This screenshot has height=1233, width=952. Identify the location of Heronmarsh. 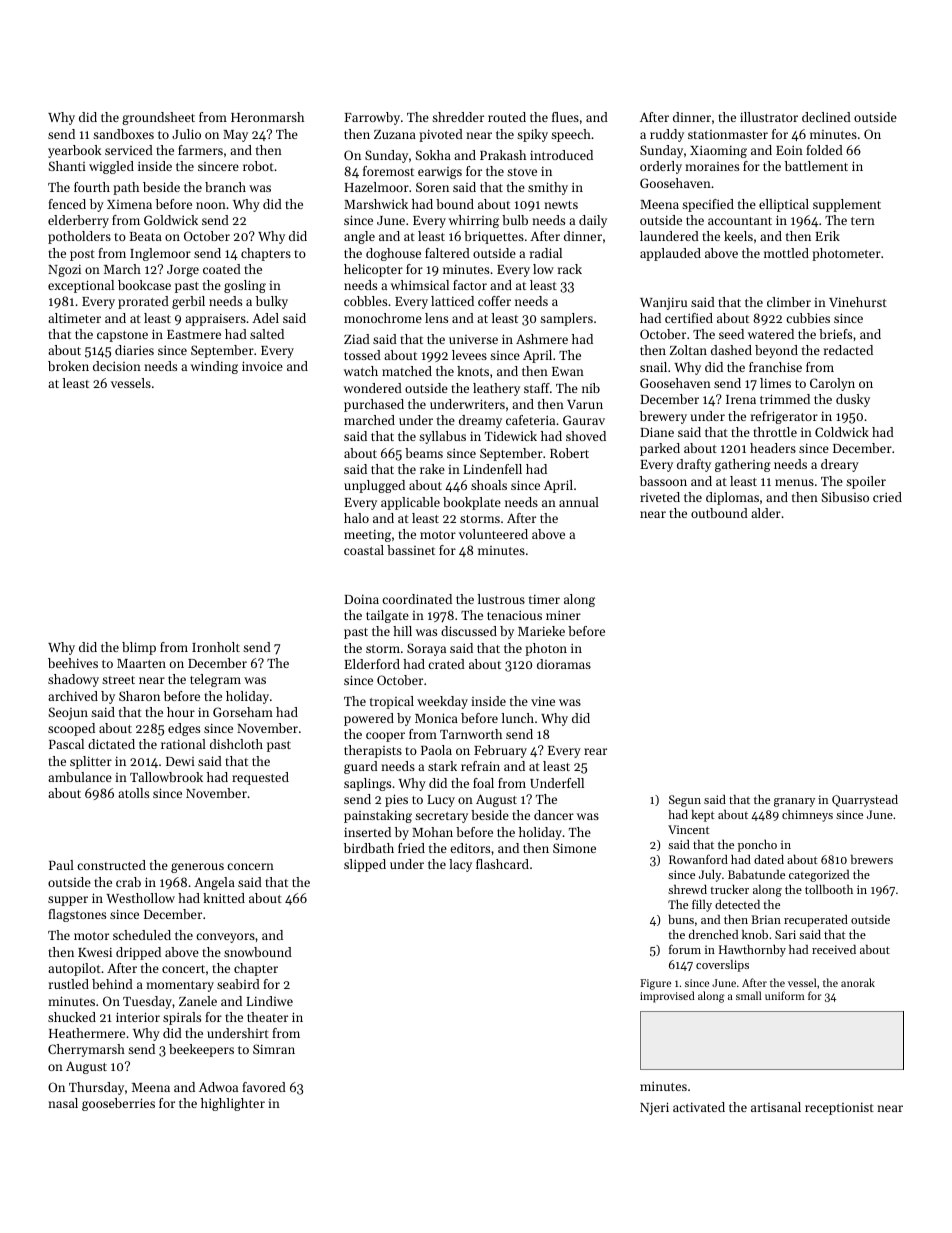
(267, 117).
